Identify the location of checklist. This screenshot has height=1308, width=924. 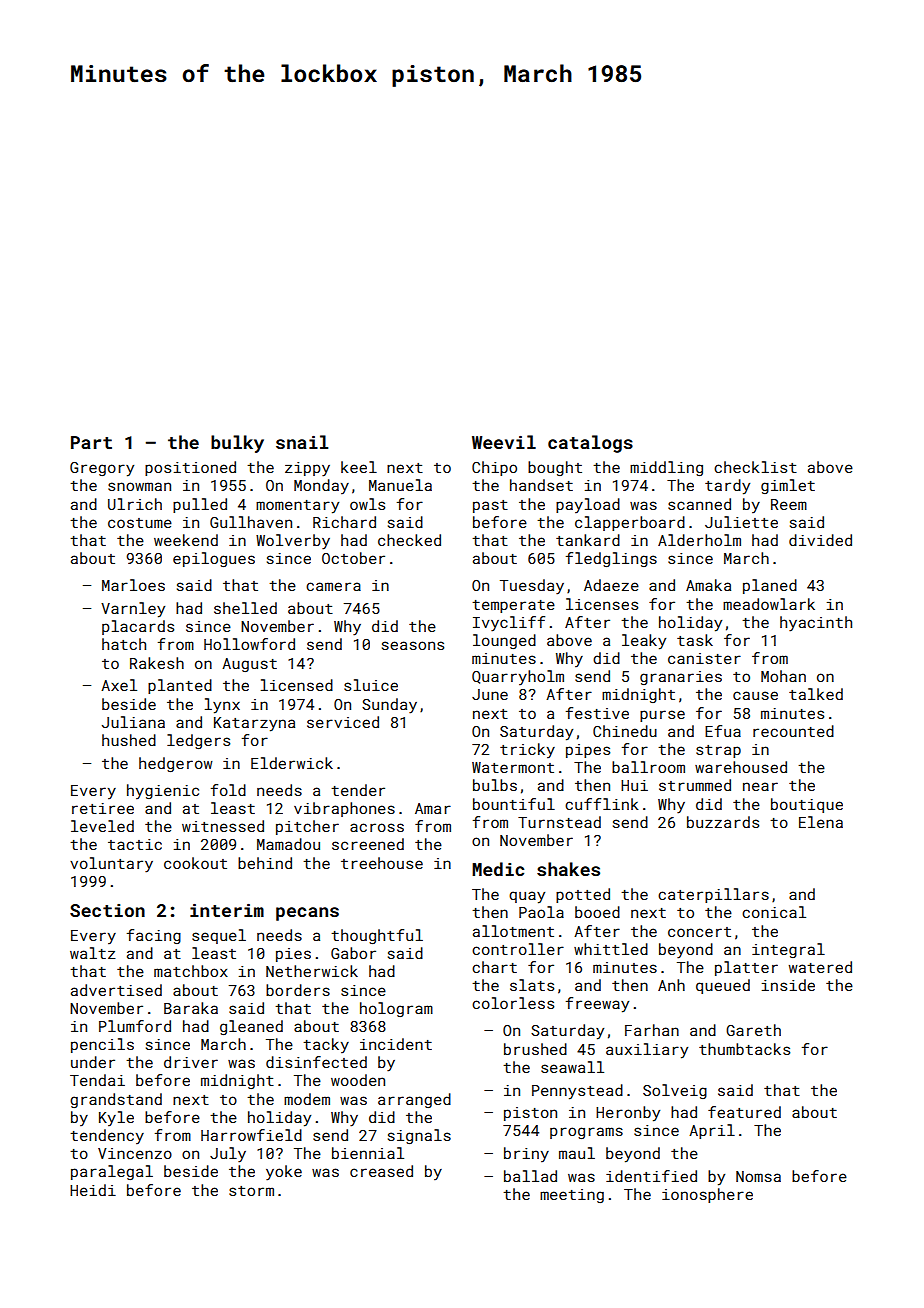
(755, 467).
